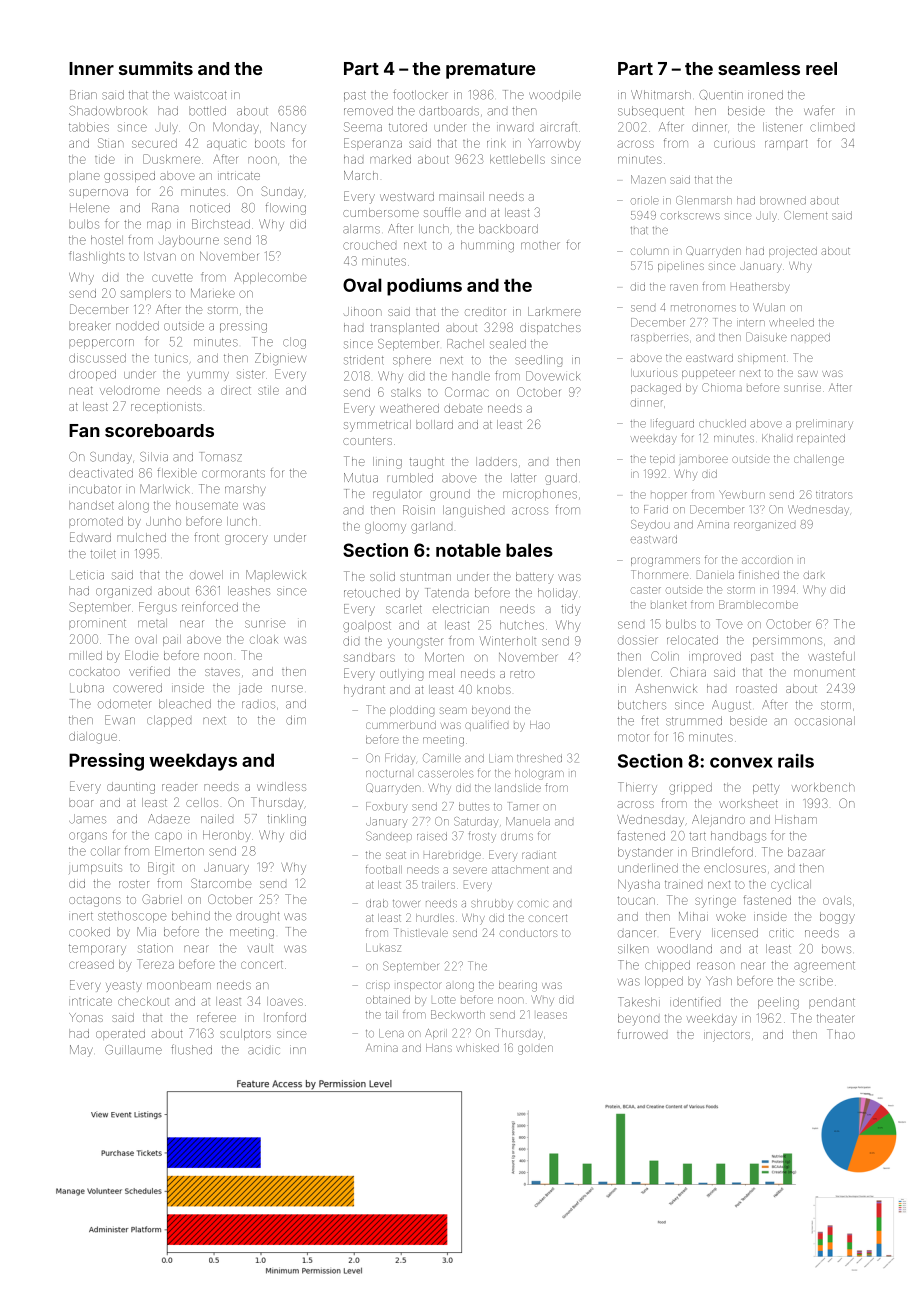  Describe the element at coordinates (708, 374) in the image. I see `puppeteer` at that location.
